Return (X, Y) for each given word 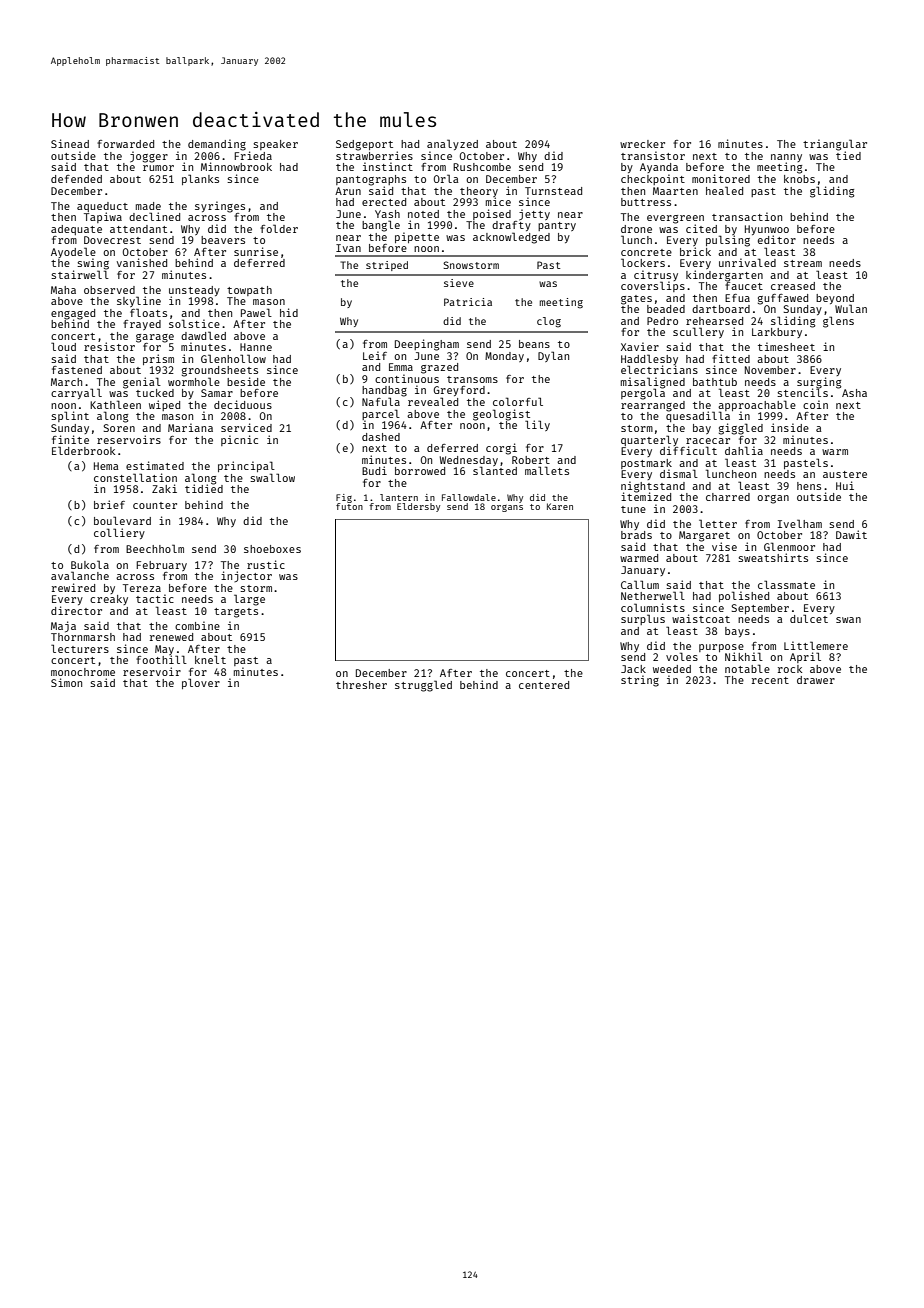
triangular (835, 145)
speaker (275, 145)
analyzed (452, 144)
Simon (66, 682)
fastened (77, 370)
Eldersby (418, 507)
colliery (119, 533)
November (770, 370)
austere (845, 474)
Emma (401, 367)
